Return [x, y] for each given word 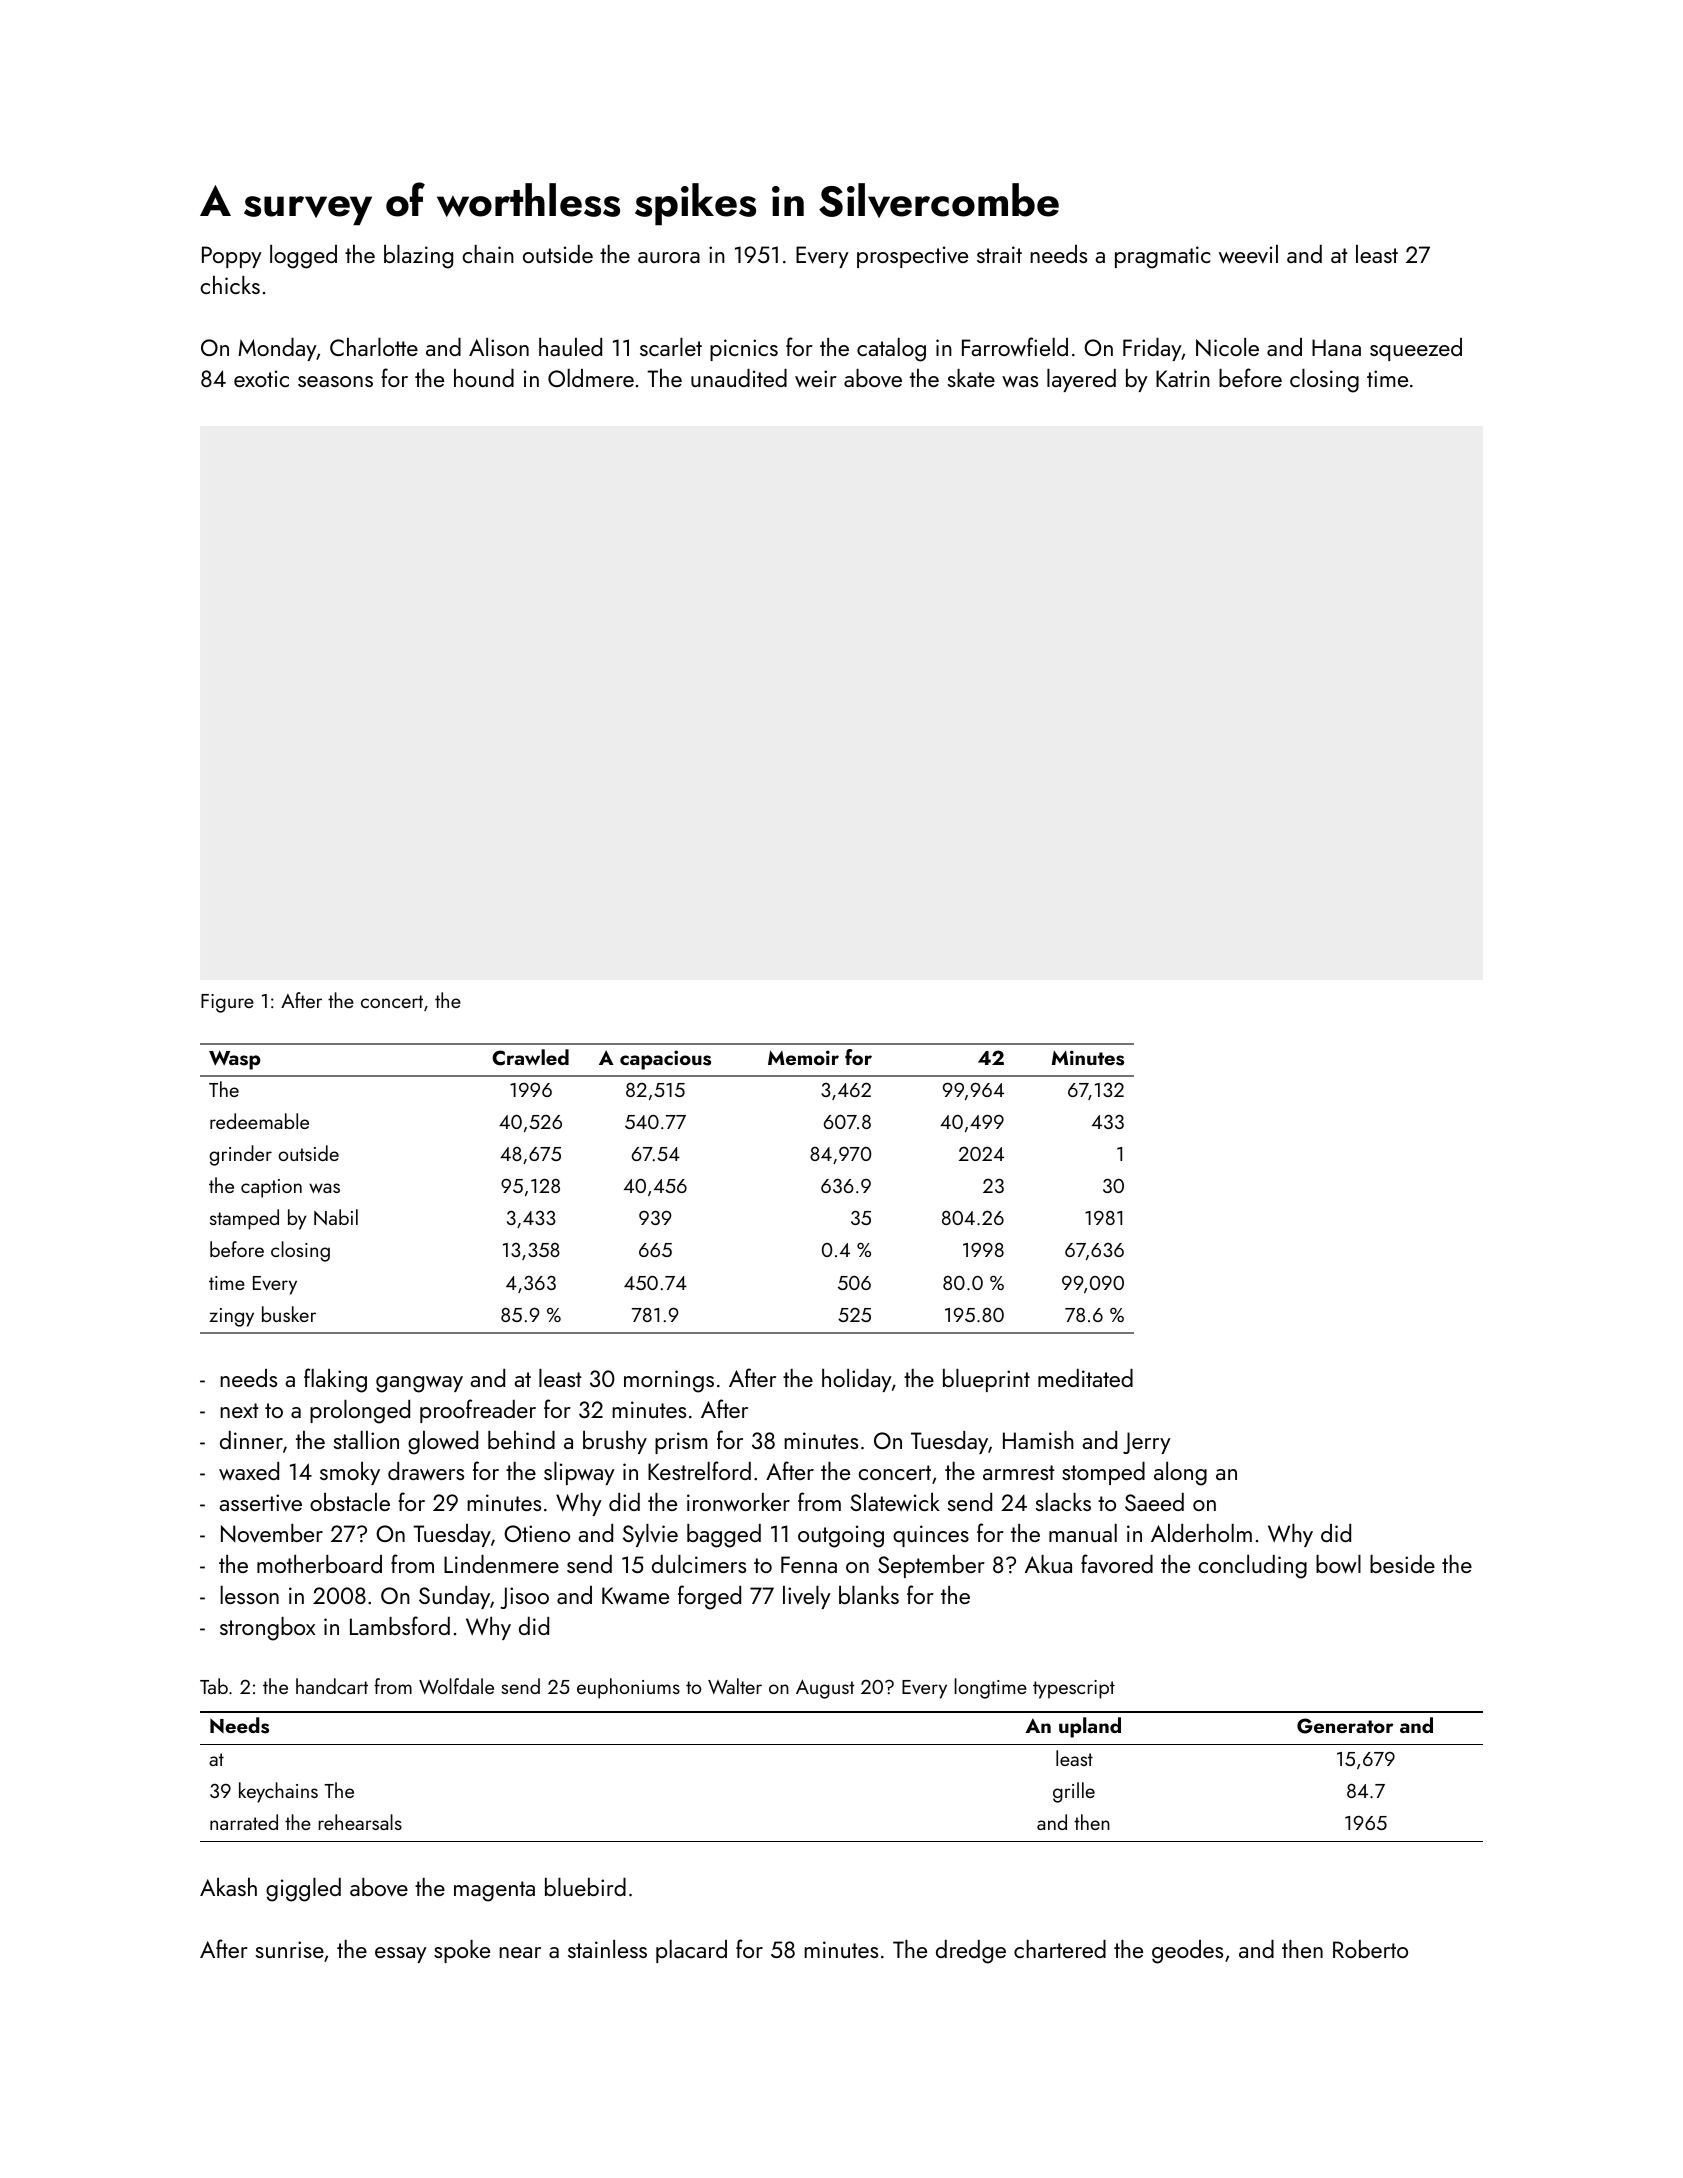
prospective [912, 257]
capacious [665, 1060]
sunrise [290, 1949]
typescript [1074, 1689]
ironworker [738, 1502]
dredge [971, 1952]
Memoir [803, 1057]
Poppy [232, 257]
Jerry [1147, 1443]
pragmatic [1163, 257]
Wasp [235, 1060]
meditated [1085, 1378]
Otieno [537, 1533]
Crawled [530, 1057]
